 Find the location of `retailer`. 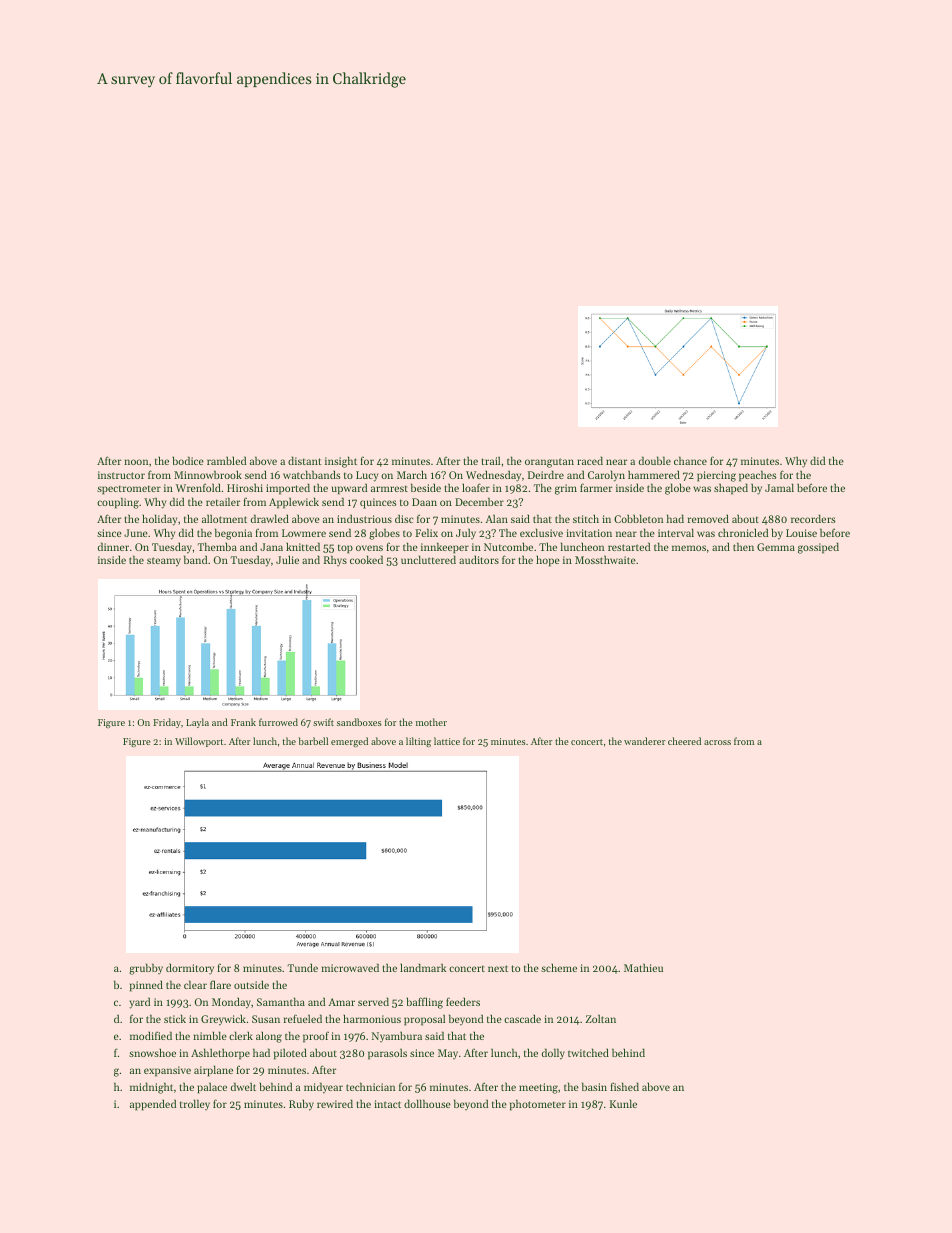

retailer is located at coordinates (223, 501).
